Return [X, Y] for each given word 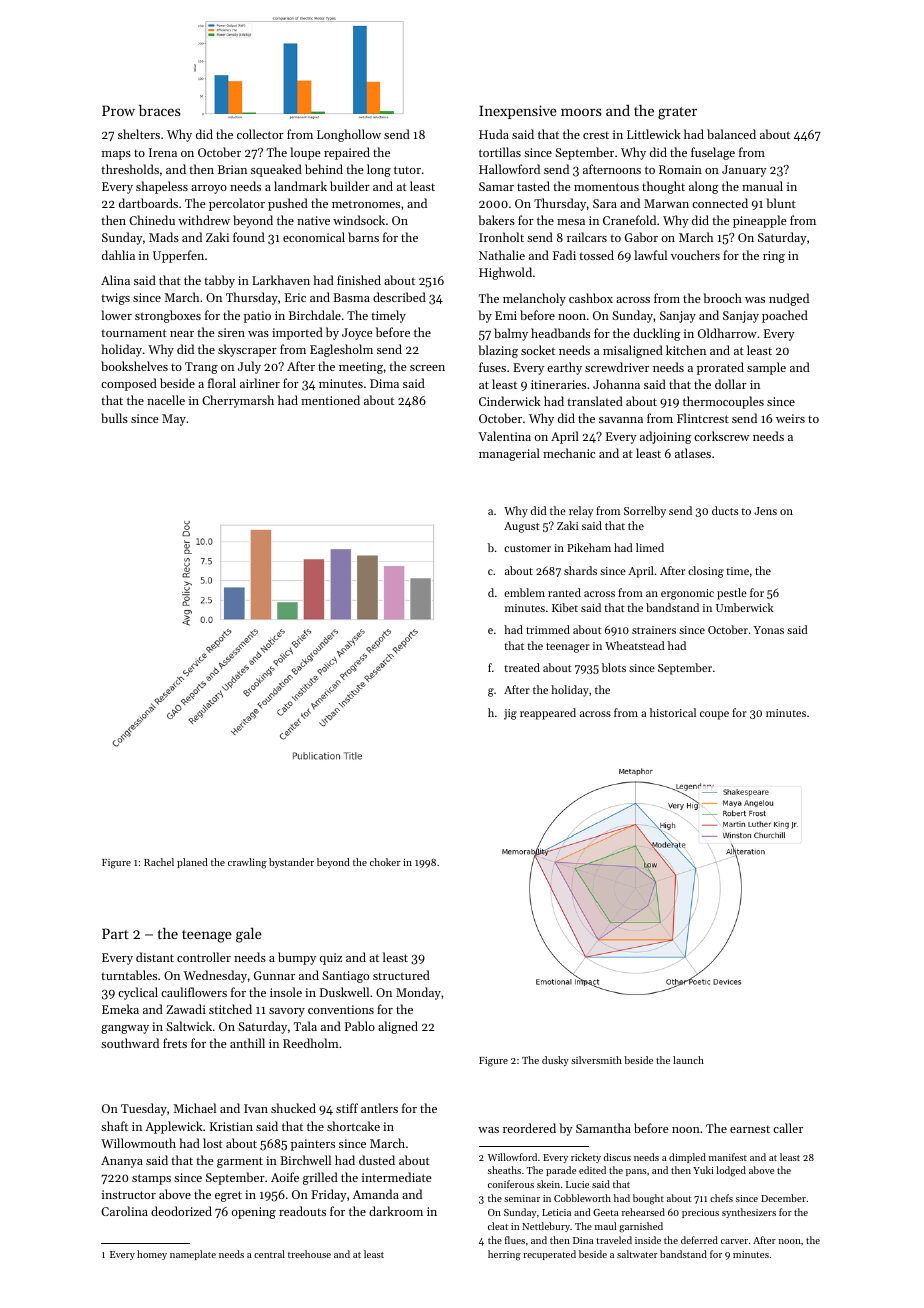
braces [160, 110]
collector [260, 134]
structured [401, 975]
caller [788, 1128]
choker [385, 862]
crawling [247, 863]
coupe [714, 715]
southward [130, 1043]
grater [677, 113]
